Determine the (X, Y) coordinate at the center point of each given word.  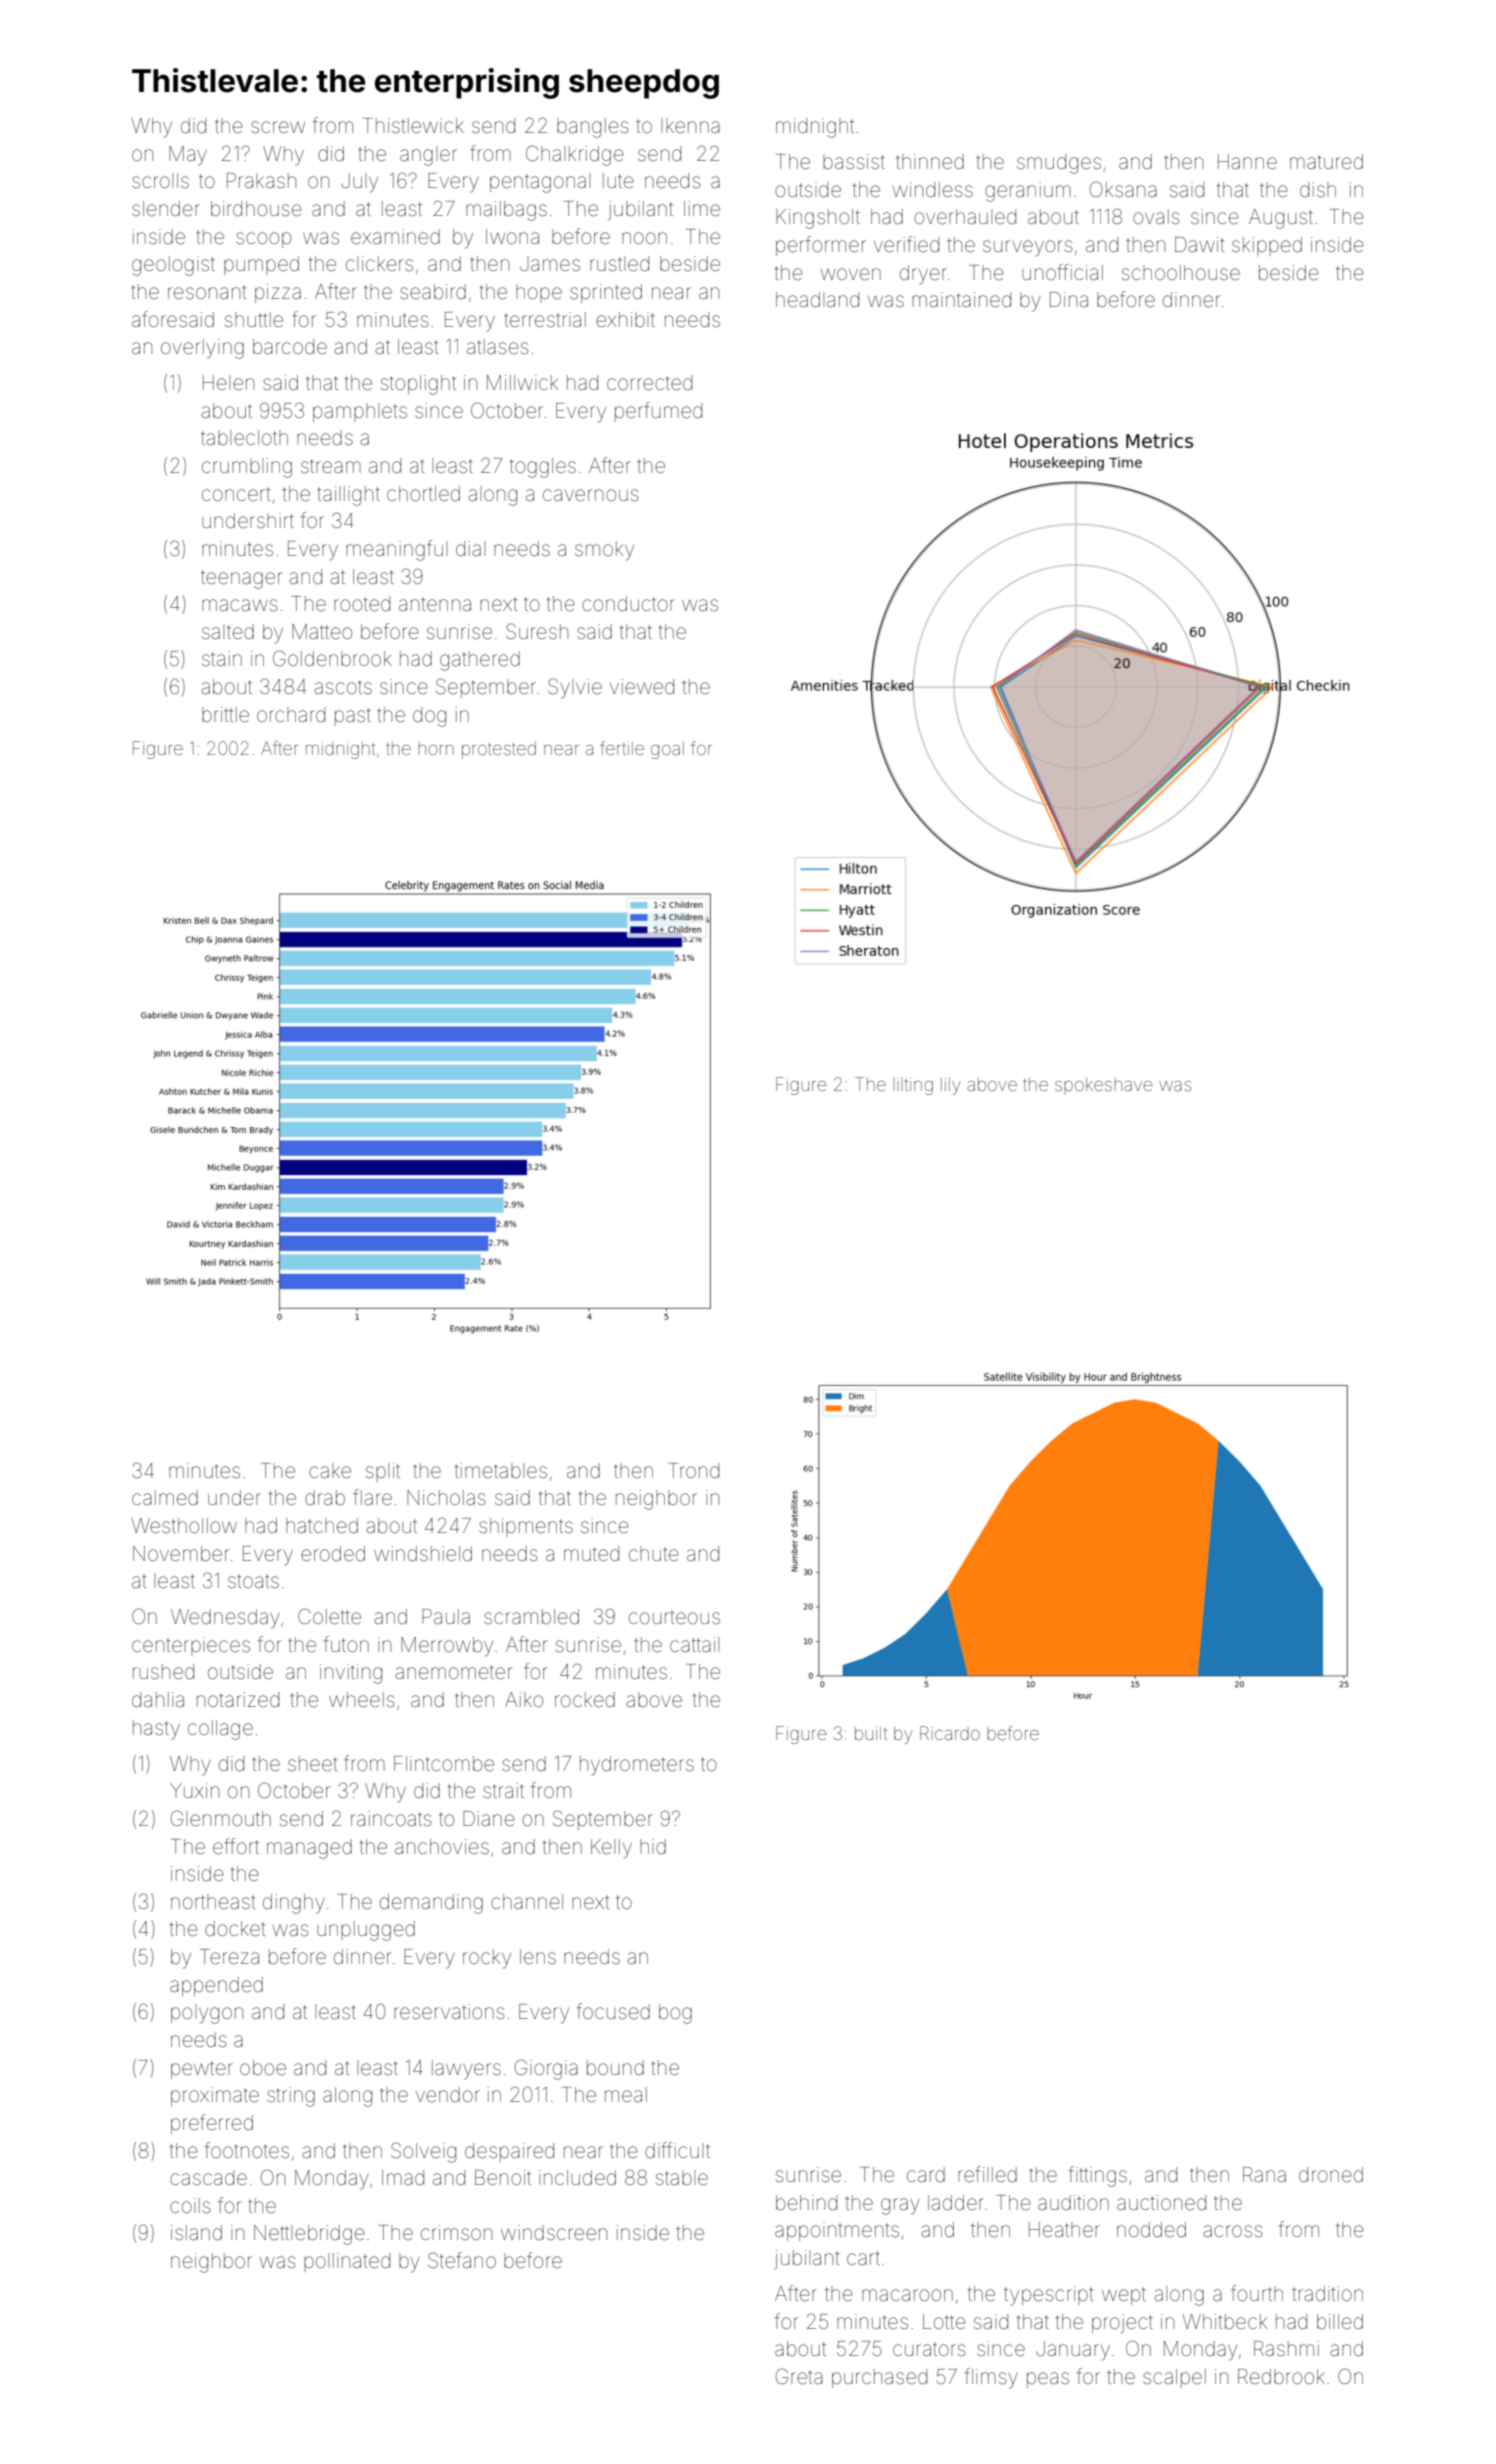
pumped (261, 265)
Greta (799, 2376)
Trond (693, 1470)
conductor (628, 603)
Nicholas (446, 1497)
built (871, 1733)
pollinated (347, 2262)
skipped (1267, 246)
